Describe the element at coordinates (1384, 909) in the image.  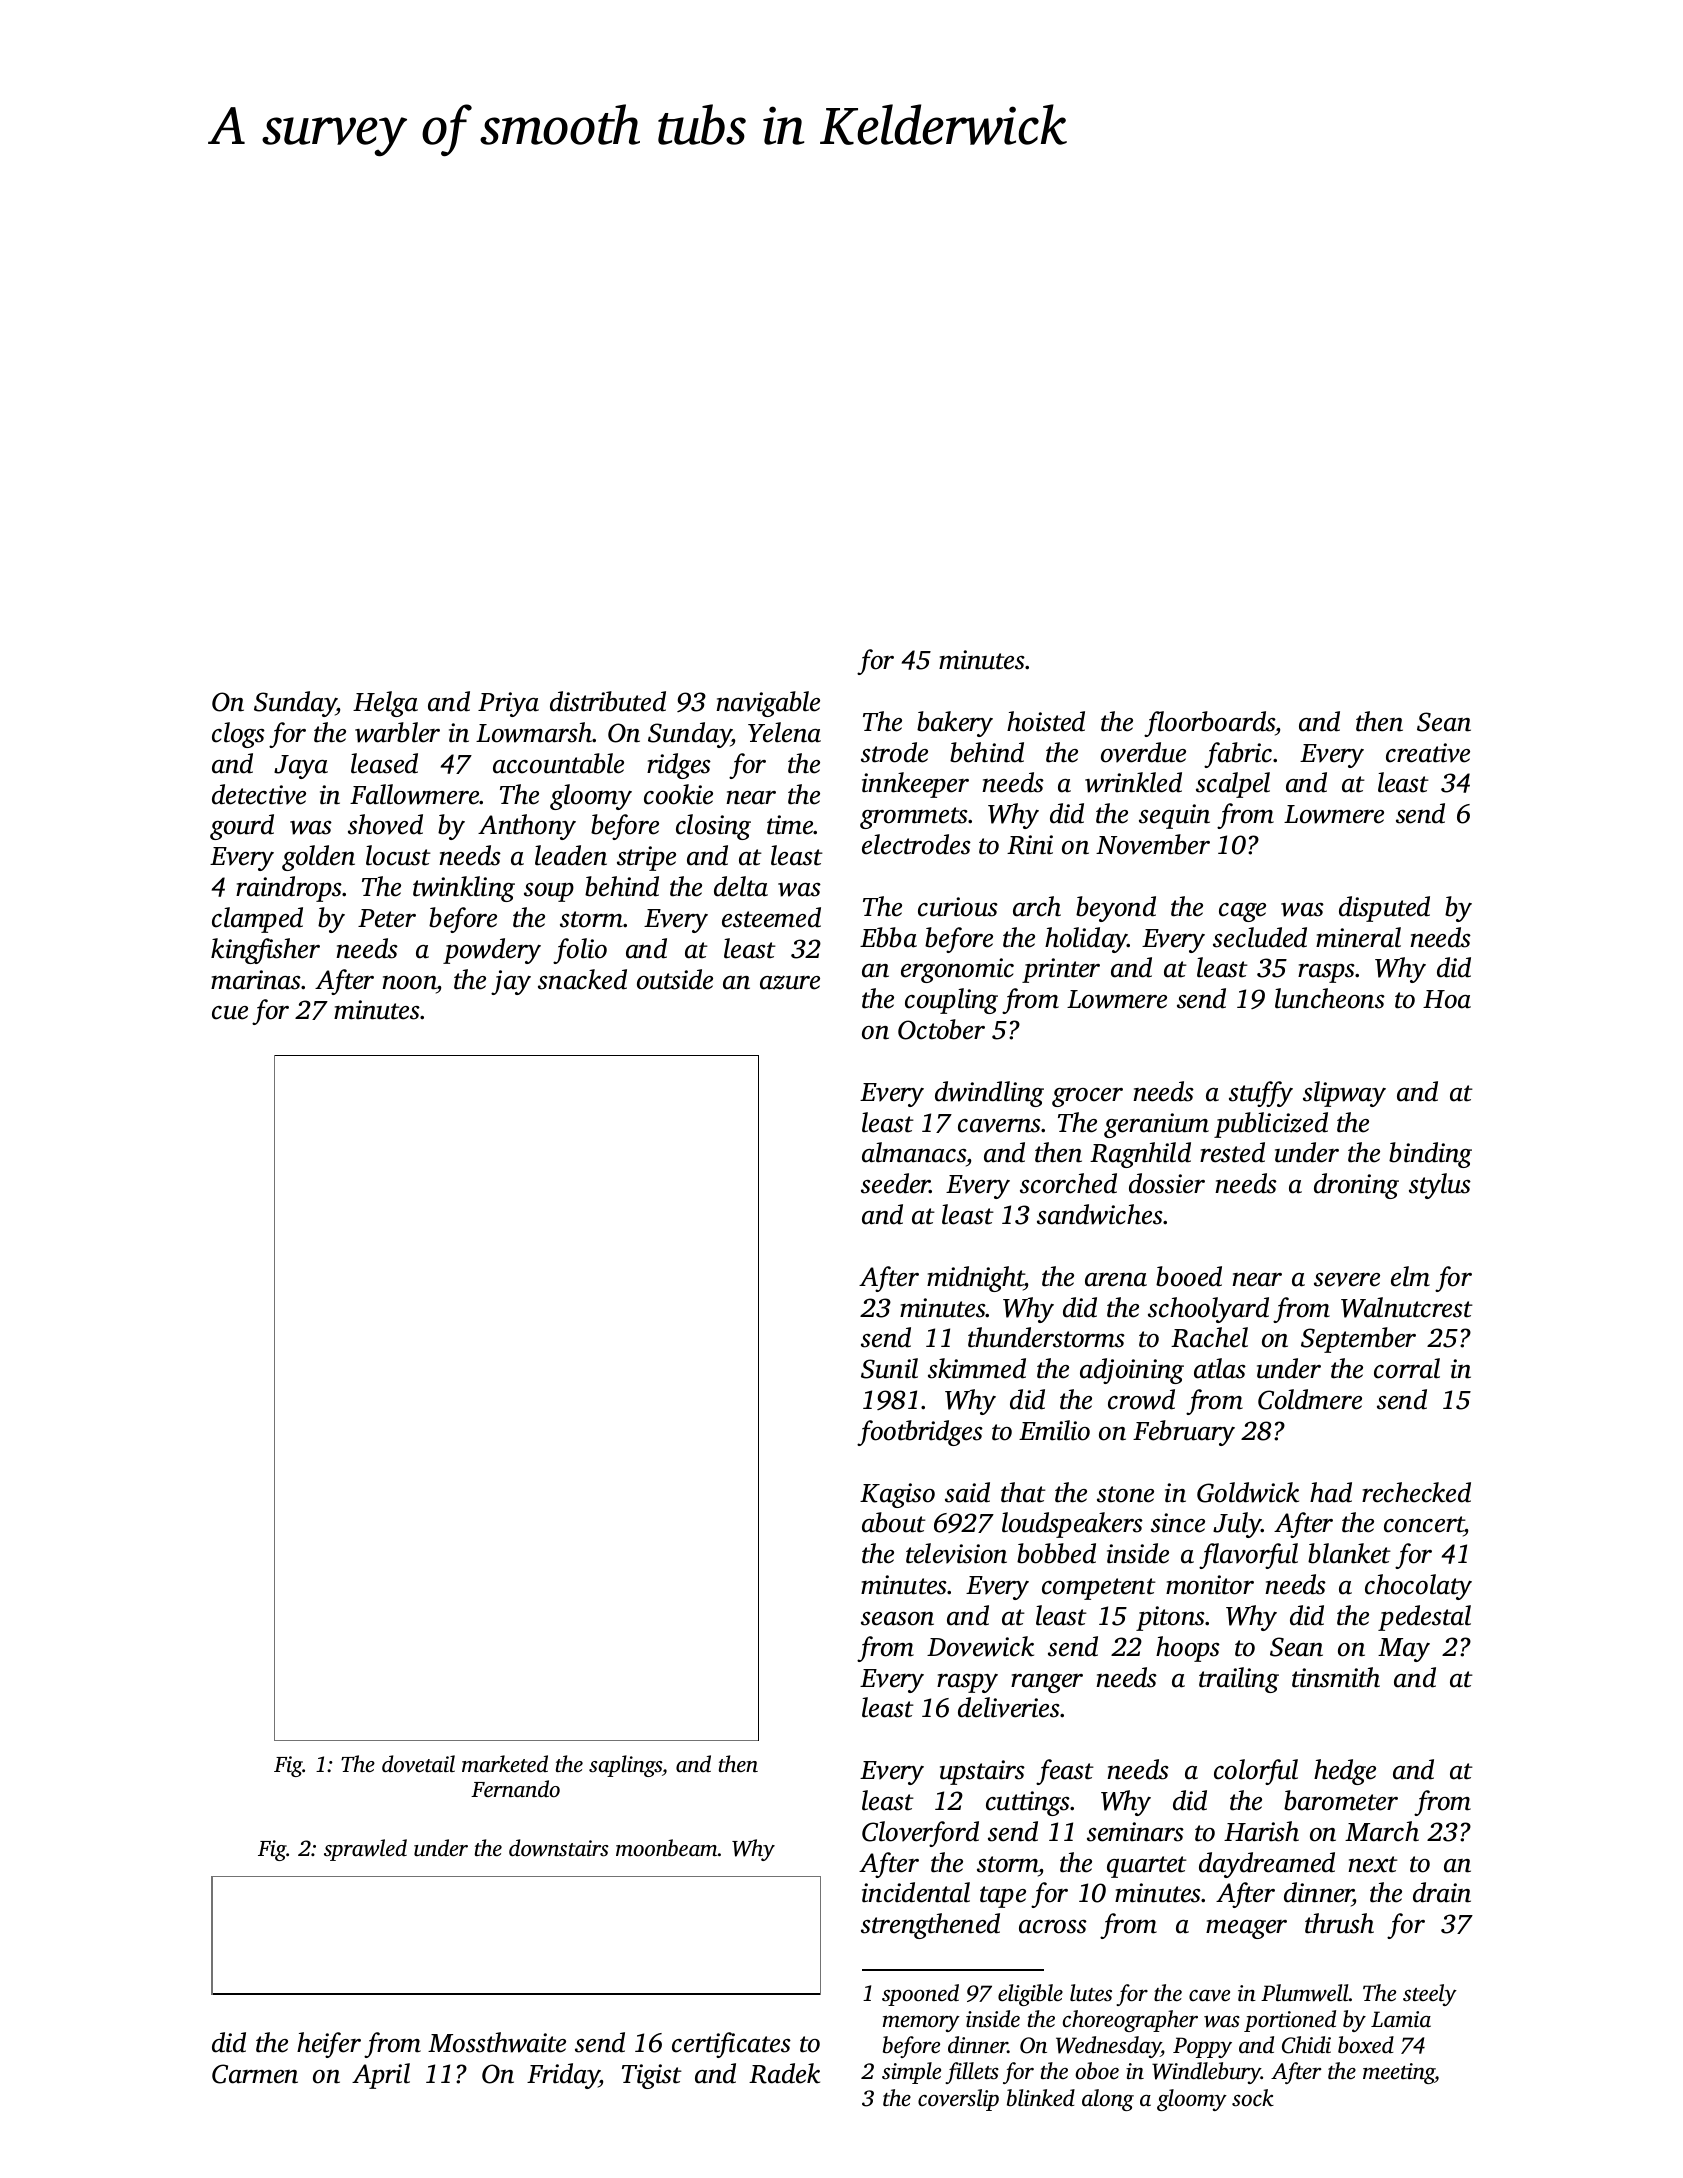
I see `disputed` at that location.
